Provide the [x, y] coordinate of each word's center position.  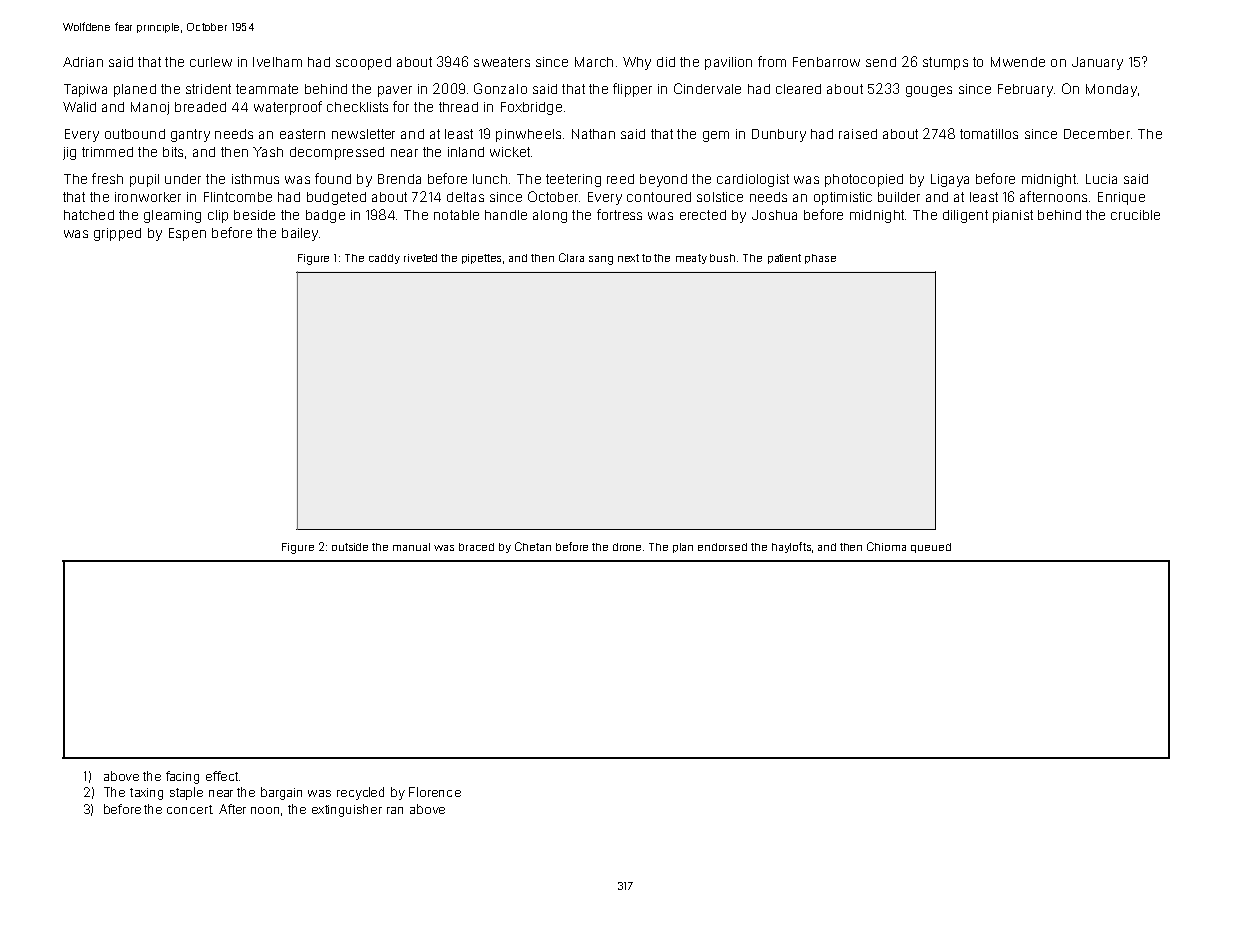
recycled [360, 793]
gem [716, 136]
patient [784, 259]
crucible [1135, 215]
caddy [384, 259]
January [1097, 63]
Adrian [83, 62]
